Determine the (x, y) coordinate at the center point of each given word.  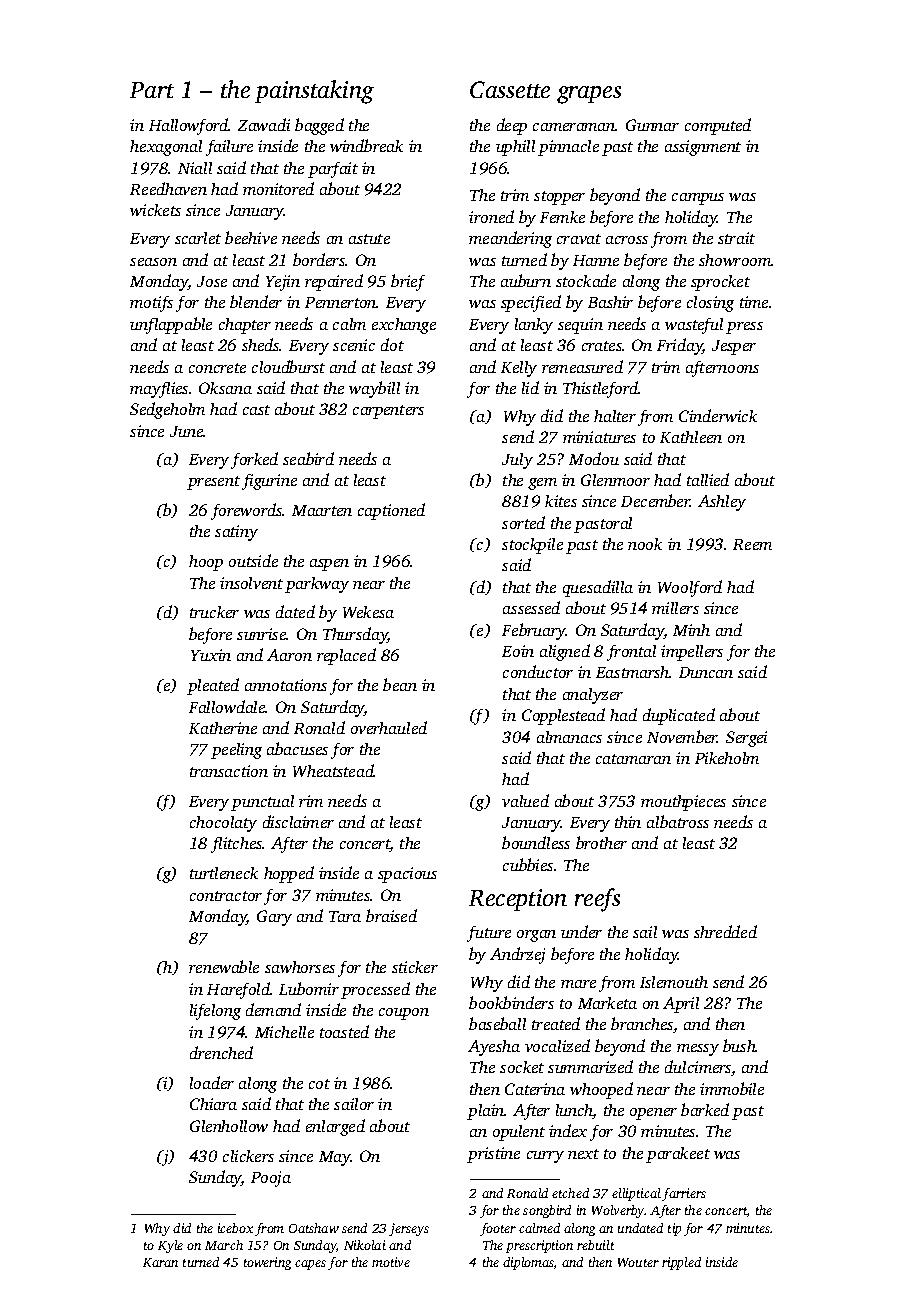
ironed (491, 216)
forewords (247, 511)
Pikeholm (727, 758)
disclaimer (298, 821)
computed (718, 126)
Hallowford (189, 126)
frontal (631, 653)
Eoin (518, 651)
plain (486, 1112)
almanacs (569, 737)
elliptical (636, 1194)
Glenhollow (229, 1126)
